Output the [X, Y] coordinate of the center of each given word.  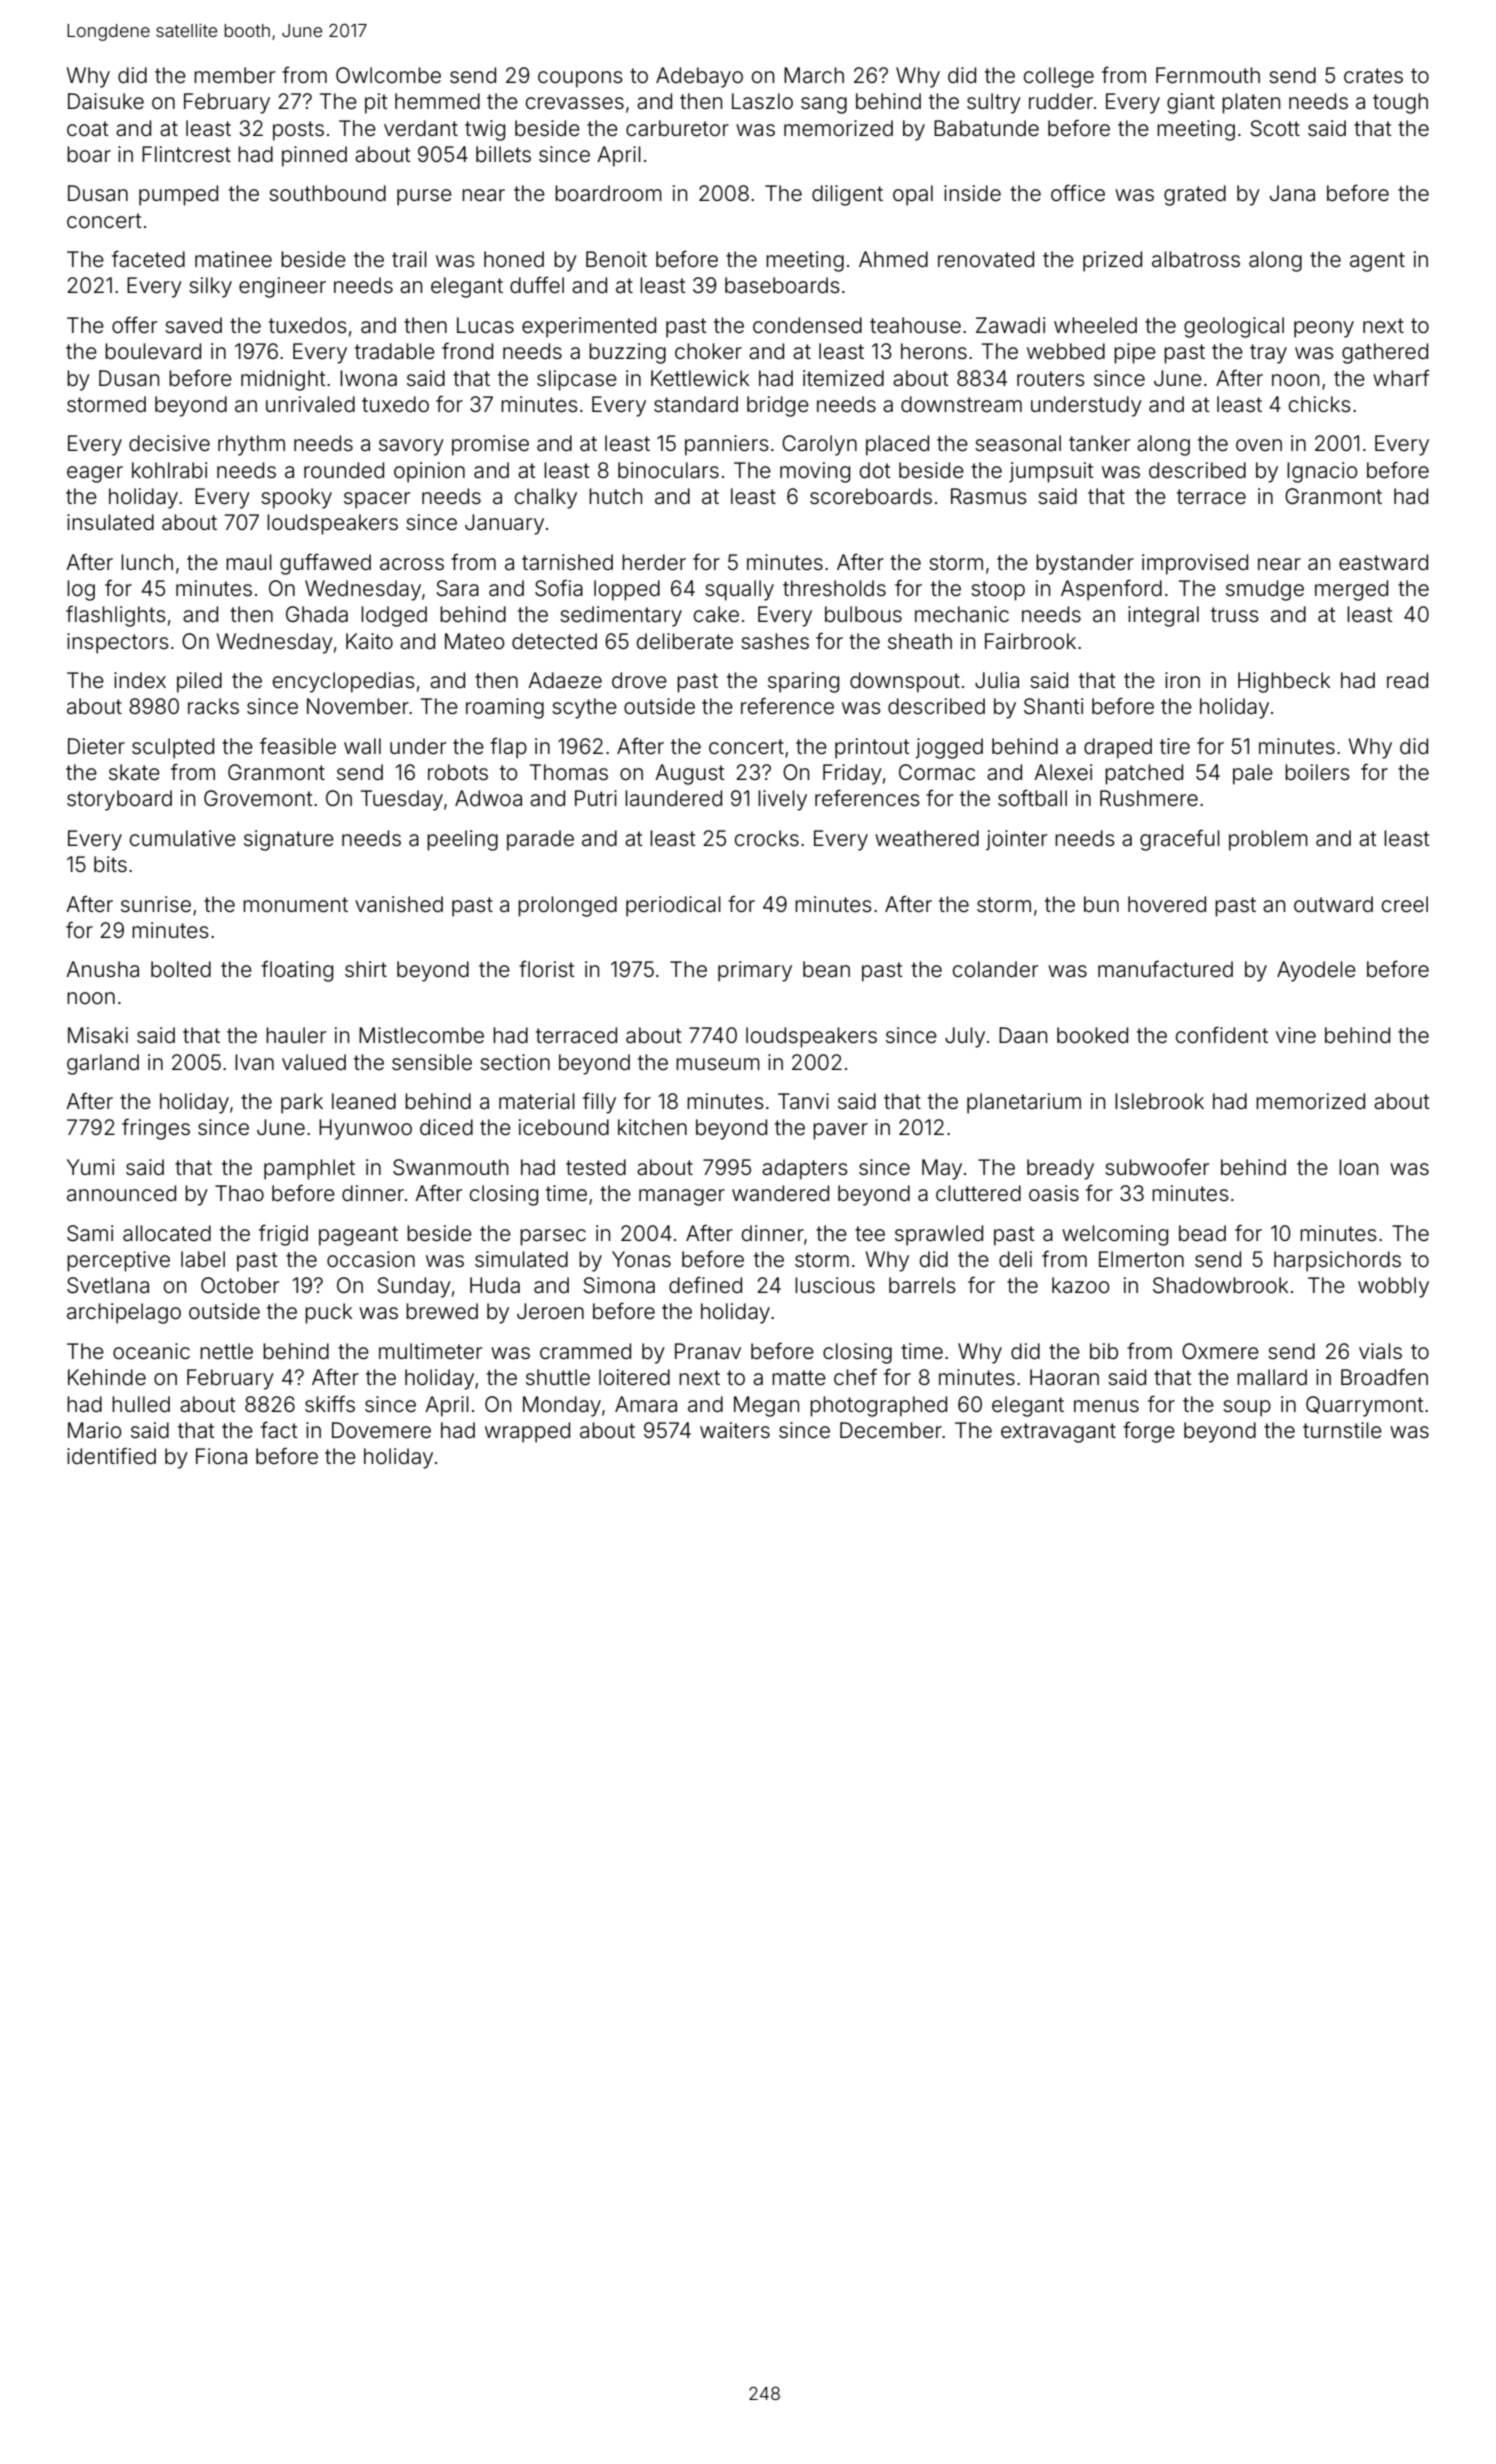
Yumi [90, 1167]
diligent [847, 195]
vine [1296, 1035]
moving [815, 472]
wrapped [527, 1432]
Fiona [221, 1456]
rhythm [251, 445]
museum [718, 1064]
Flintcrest [186, 154]
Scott [1275, 128]
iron [1182, 680]
